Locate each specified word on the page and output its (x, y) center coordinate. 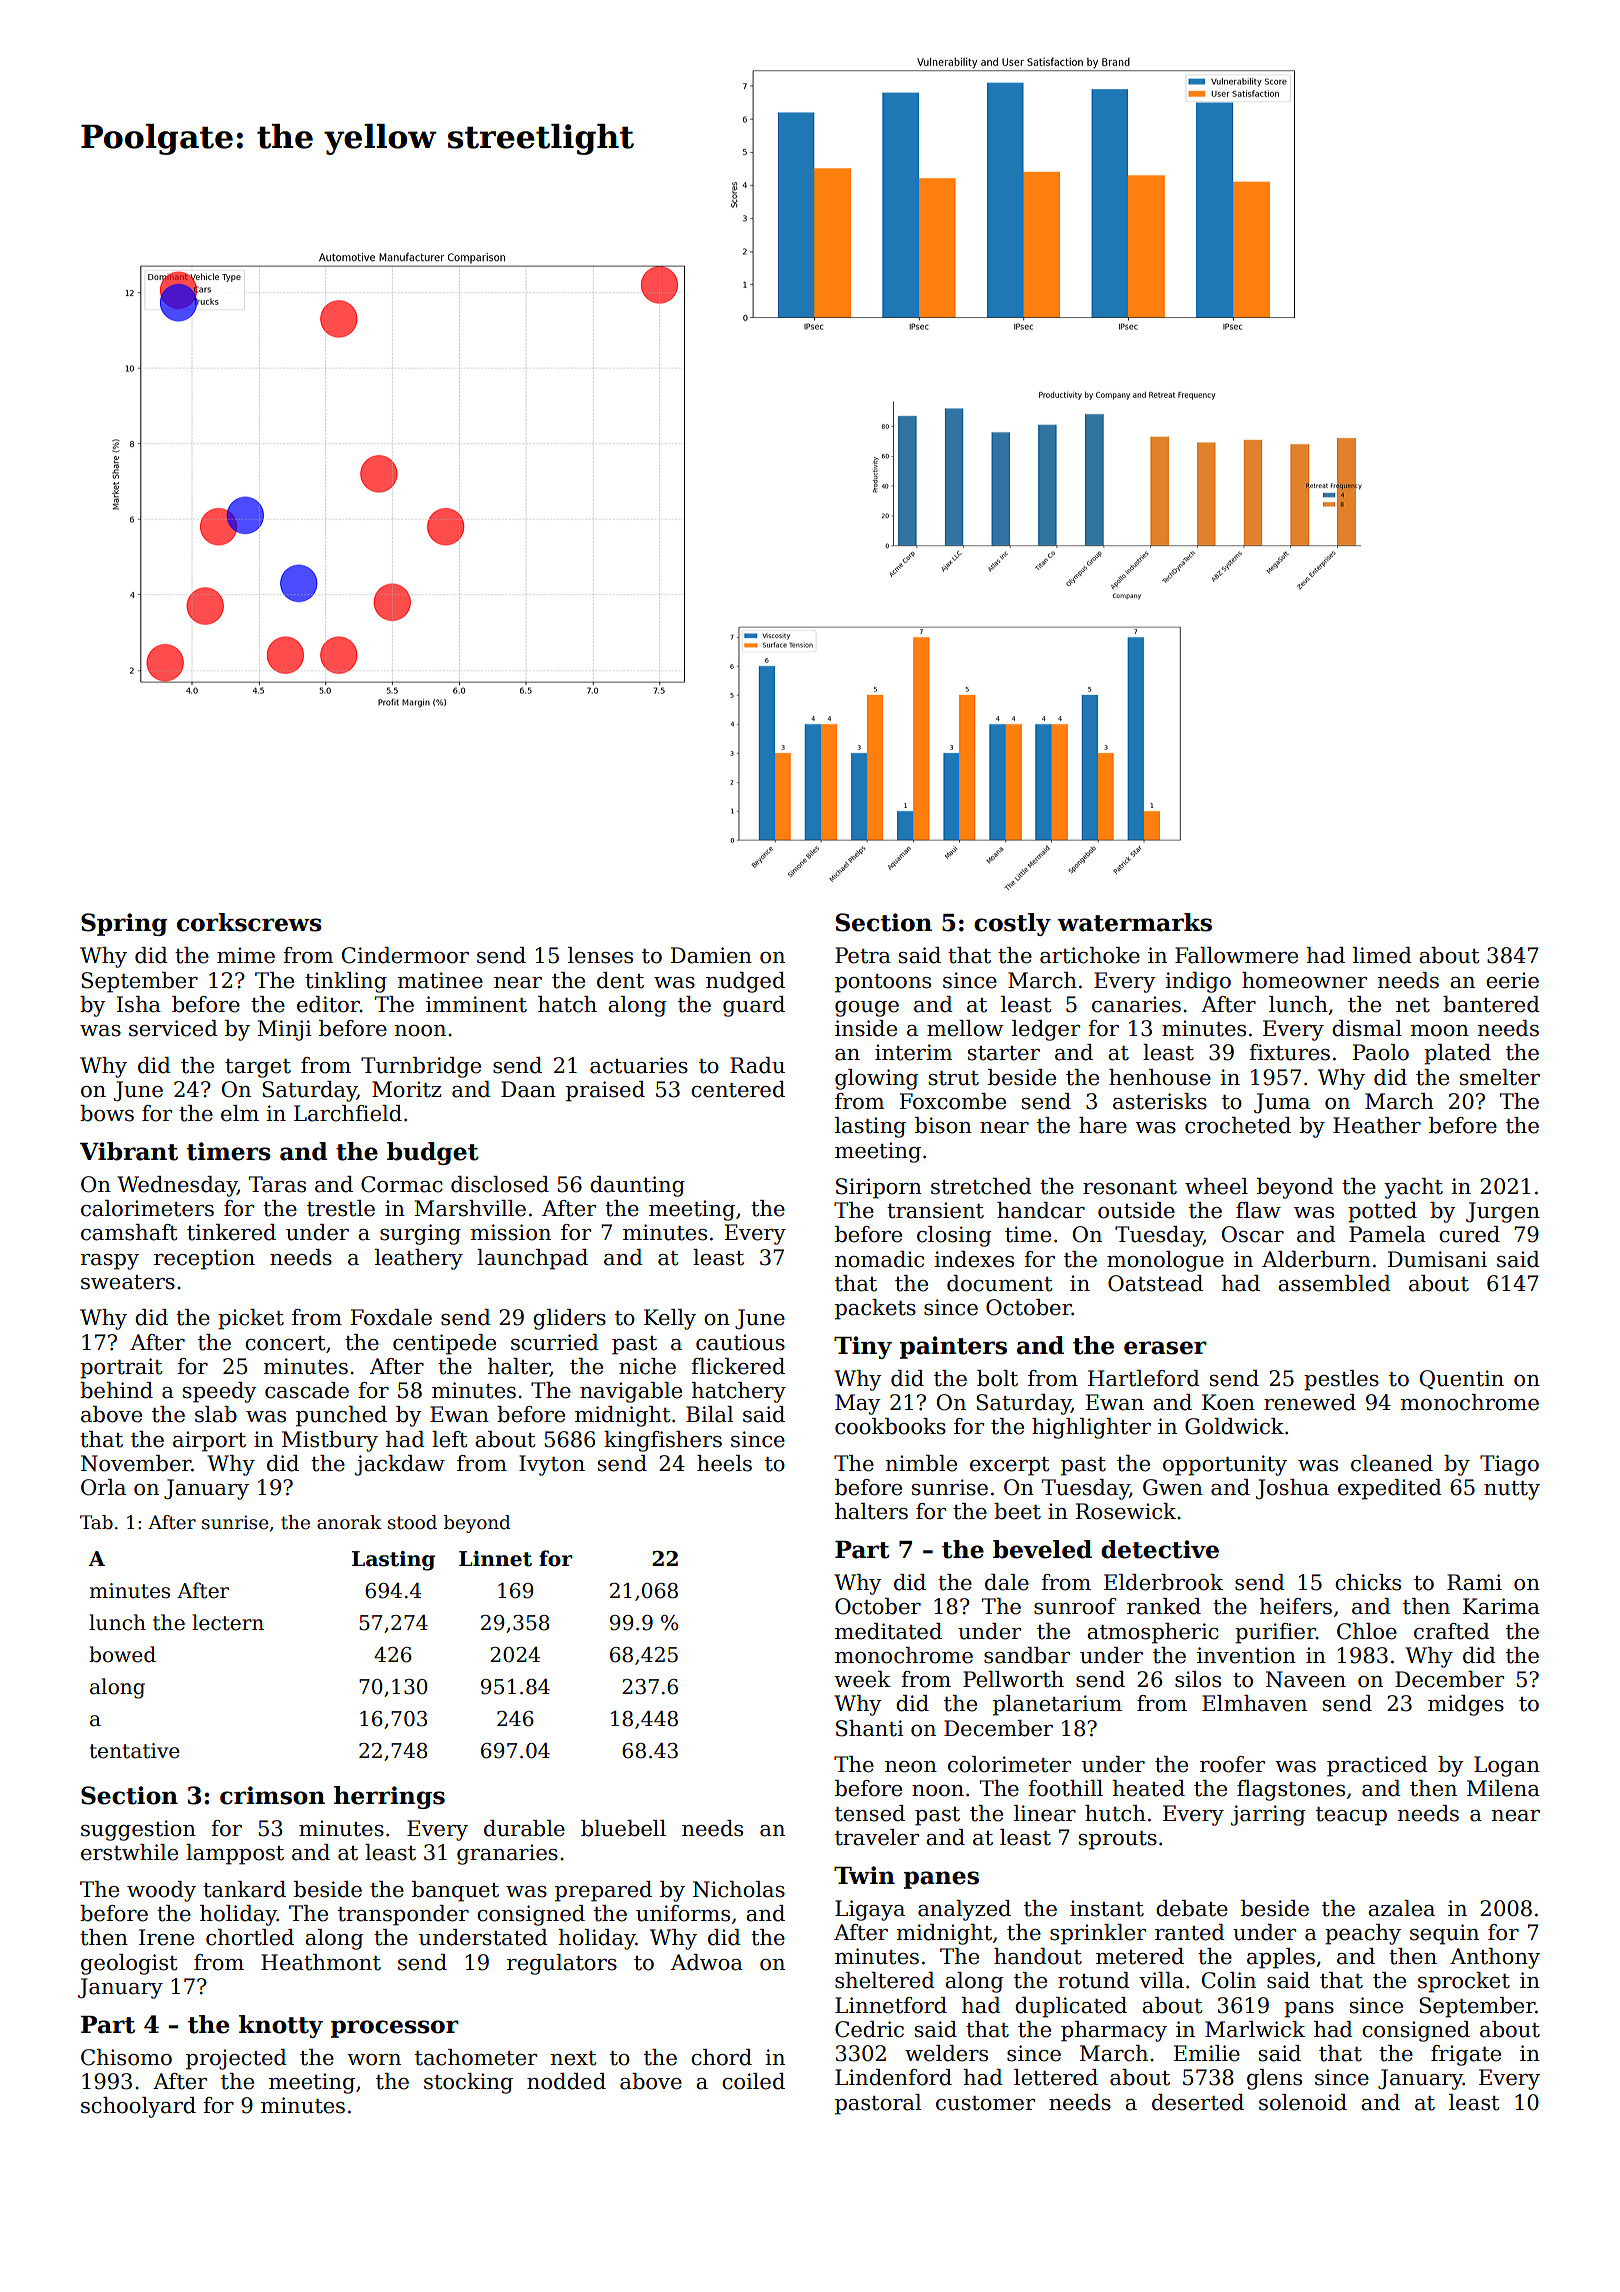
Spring (124, 924)
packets (875, 1309)
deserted (1198, 2102)
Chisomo (126, 2057)
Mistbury (330, 1441)
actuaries (639, 1065)
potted (1382, 1212)
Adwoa (707, 1962)
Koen (1228, 1402)
